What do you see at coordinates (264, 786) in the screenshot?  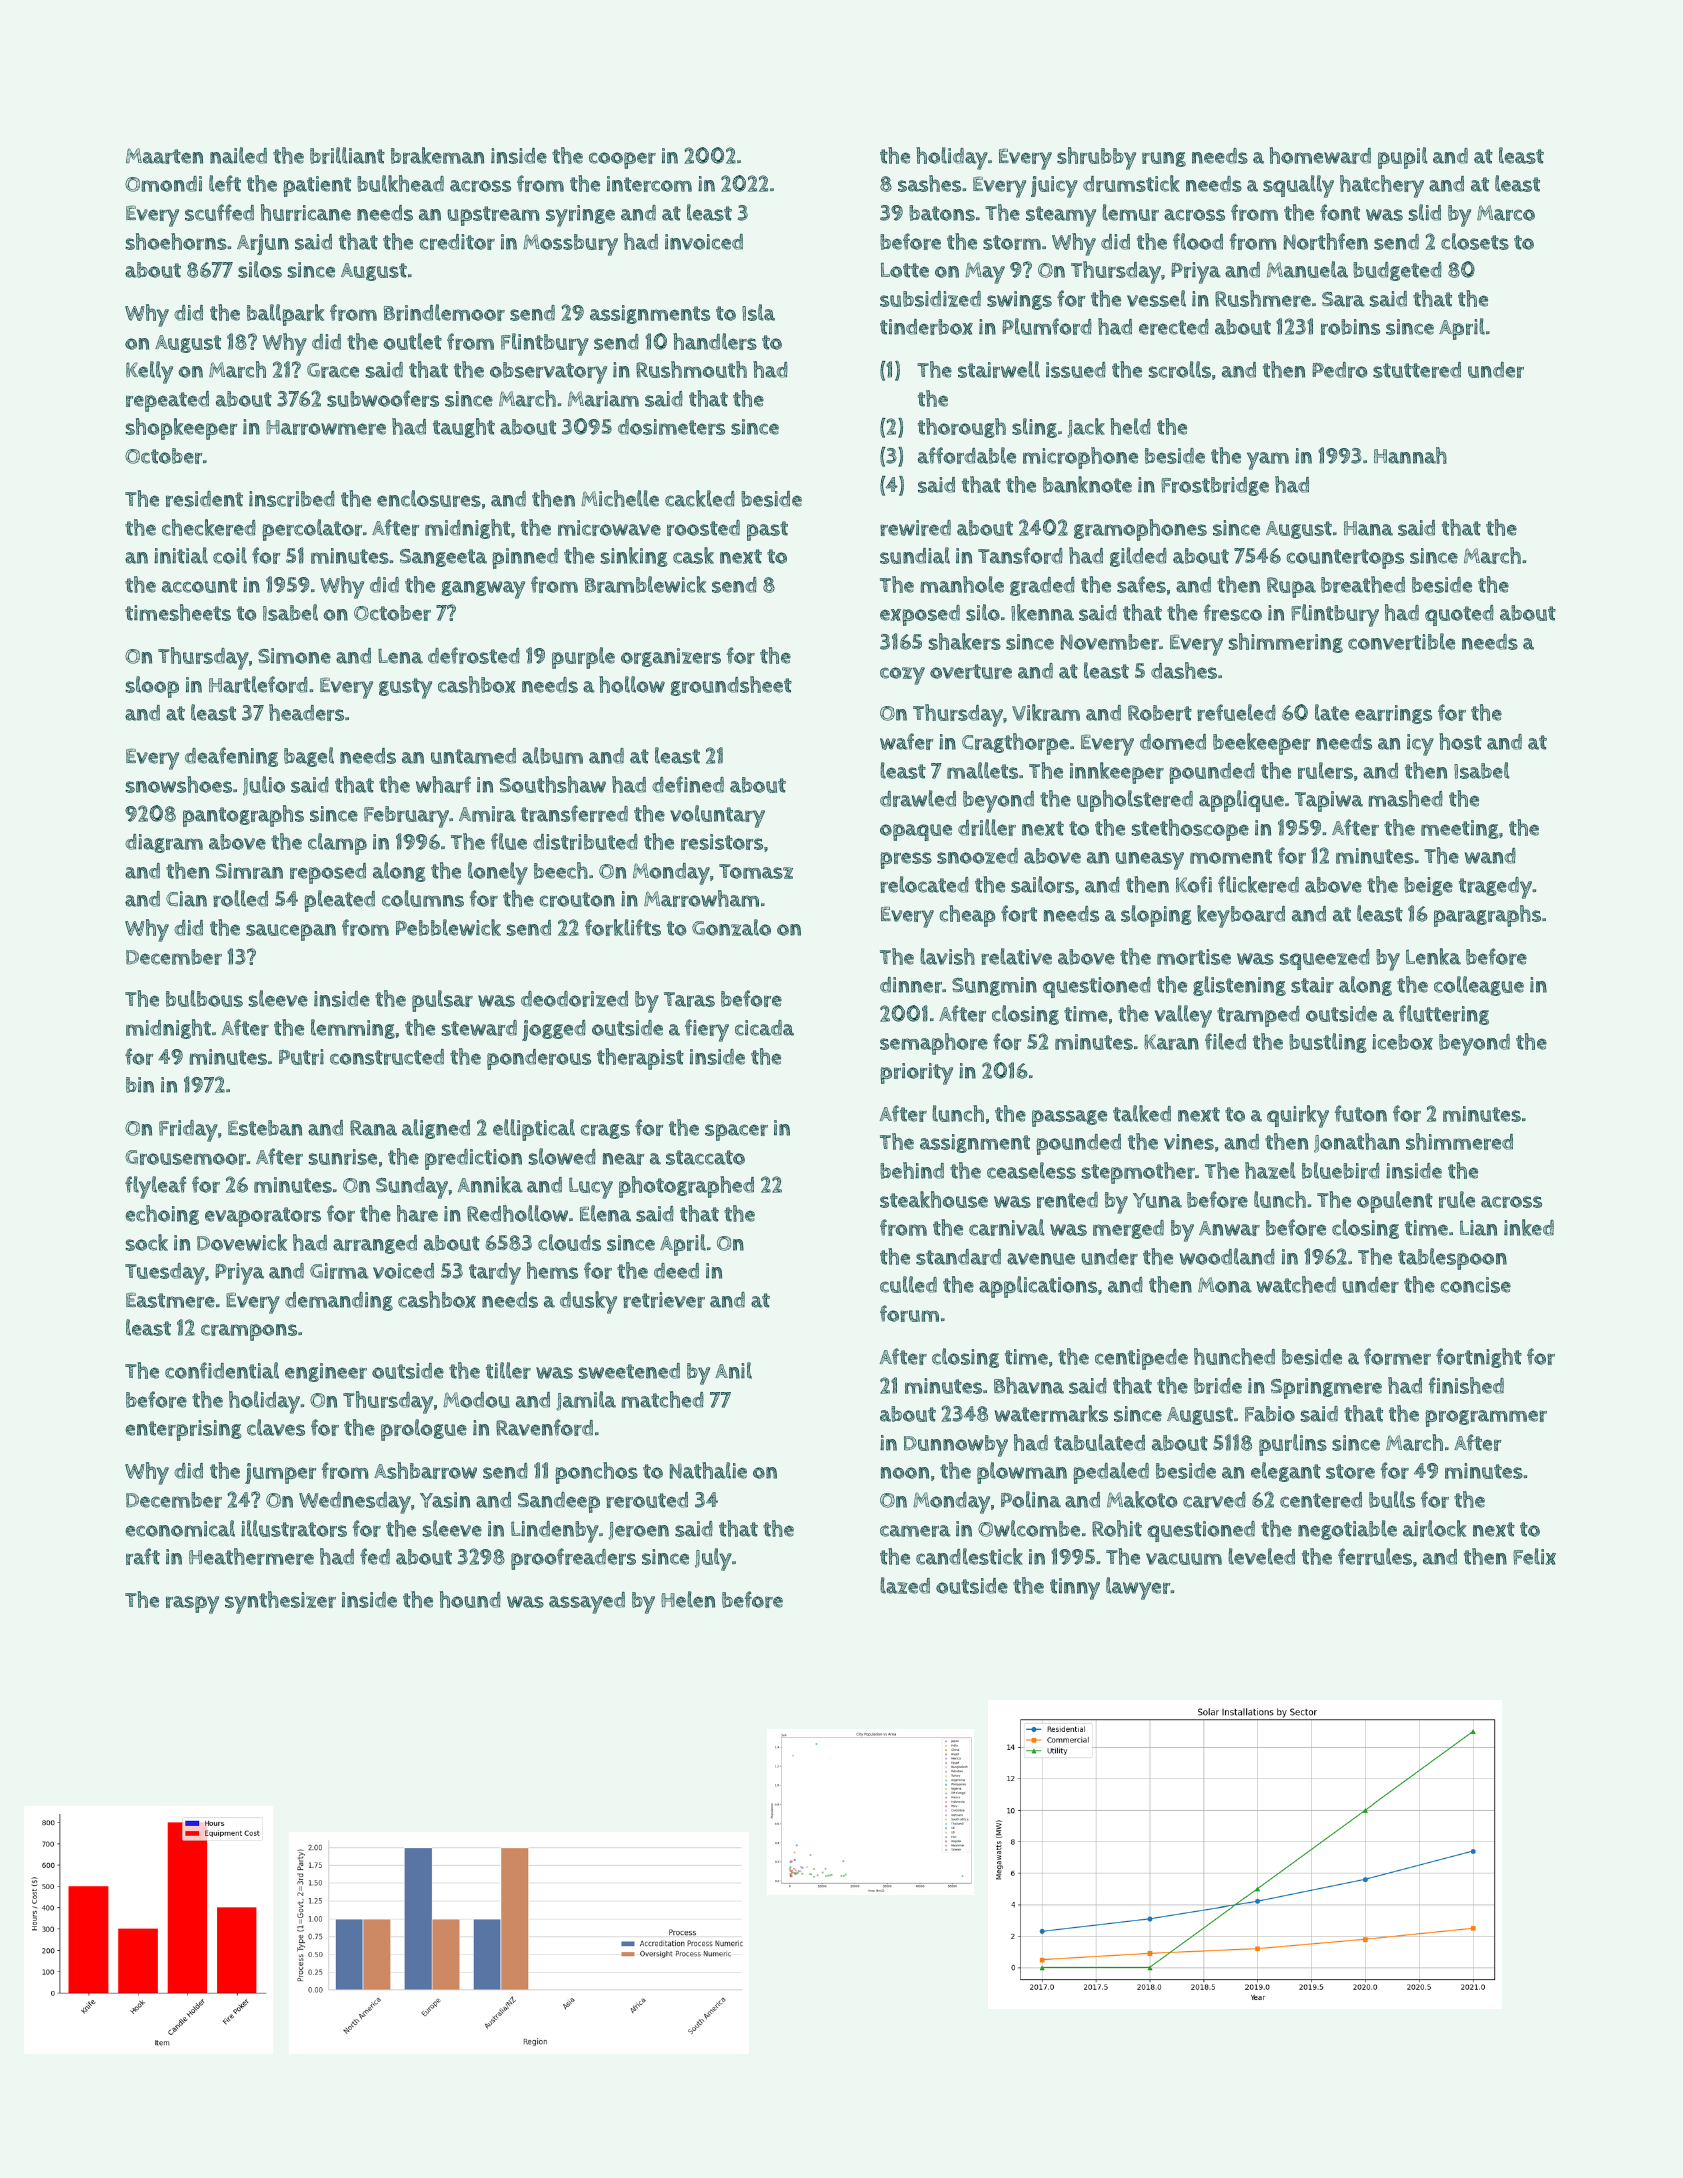 I see `Julio` at bounding box center [264, 786].
